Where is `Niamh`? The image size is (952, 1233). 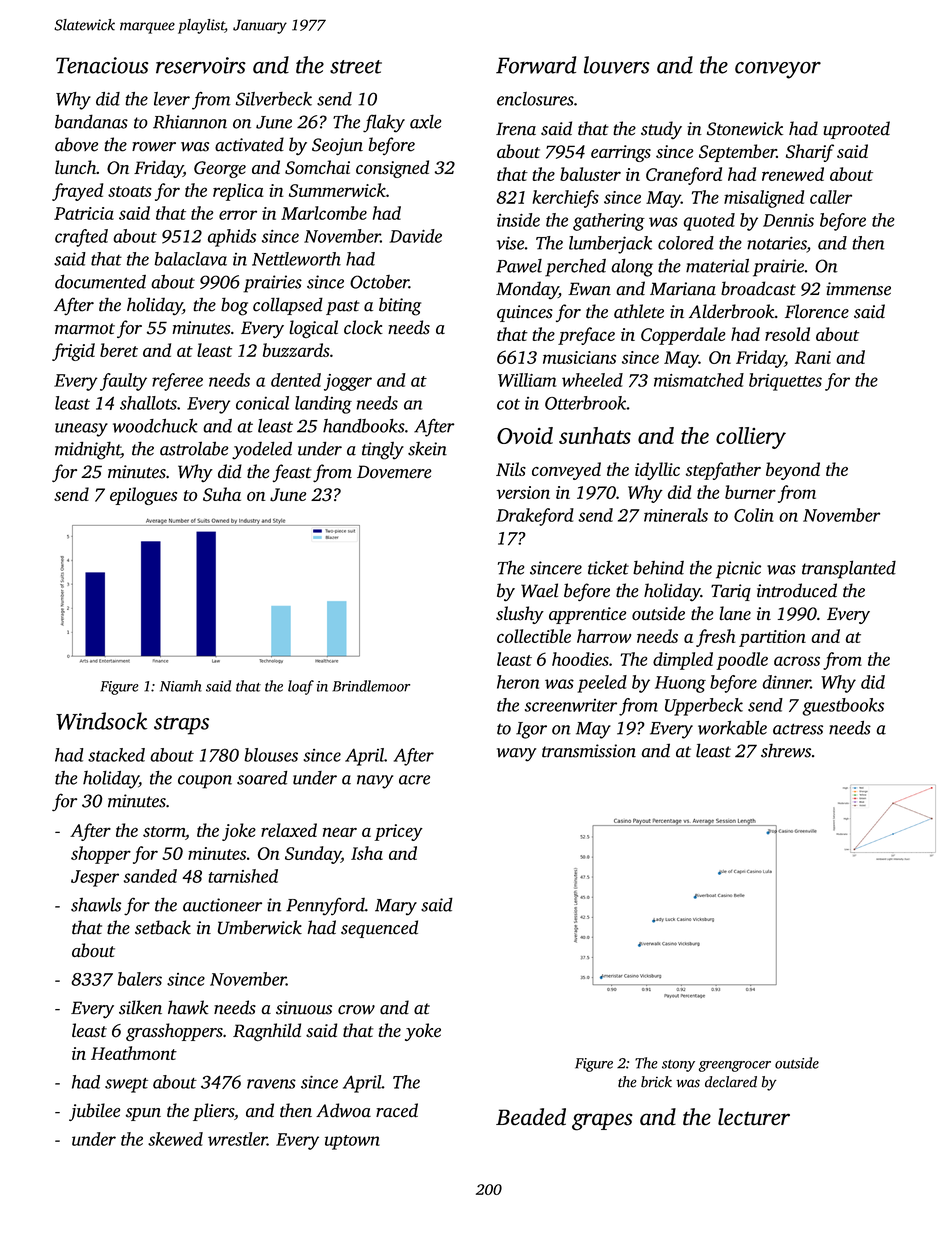
Niamh is located at coordinates (181, 686).
